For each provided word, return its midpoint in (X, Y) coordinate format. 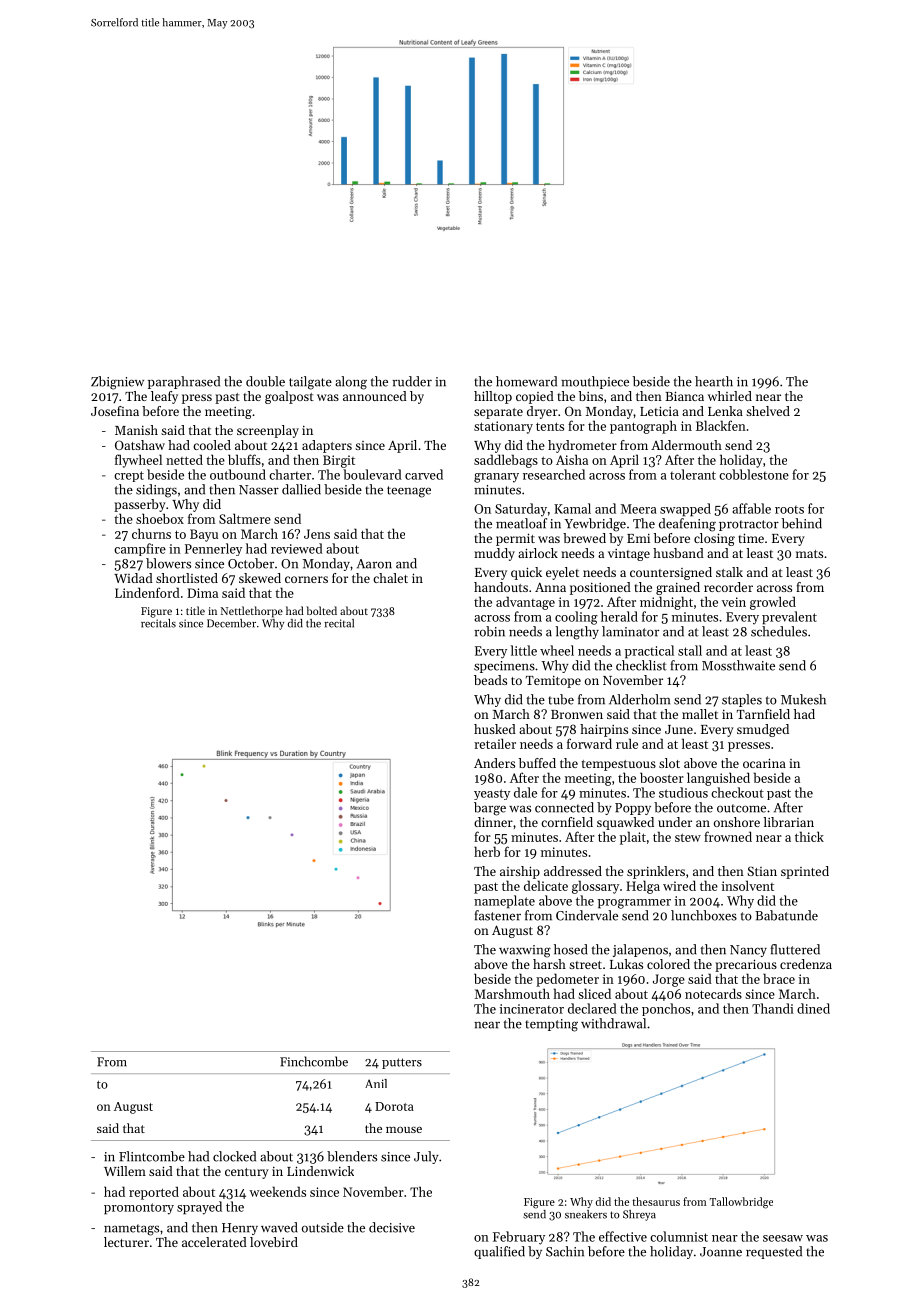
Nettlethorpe (252, 612)
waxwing (525, 951)
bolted (322, 610)
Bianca (684, 396)
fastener (498, 915)
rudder (412, 381)
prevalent (789, 618)
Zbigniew (117, 383)
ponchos (666, 1009)
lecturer (126, 1242)
